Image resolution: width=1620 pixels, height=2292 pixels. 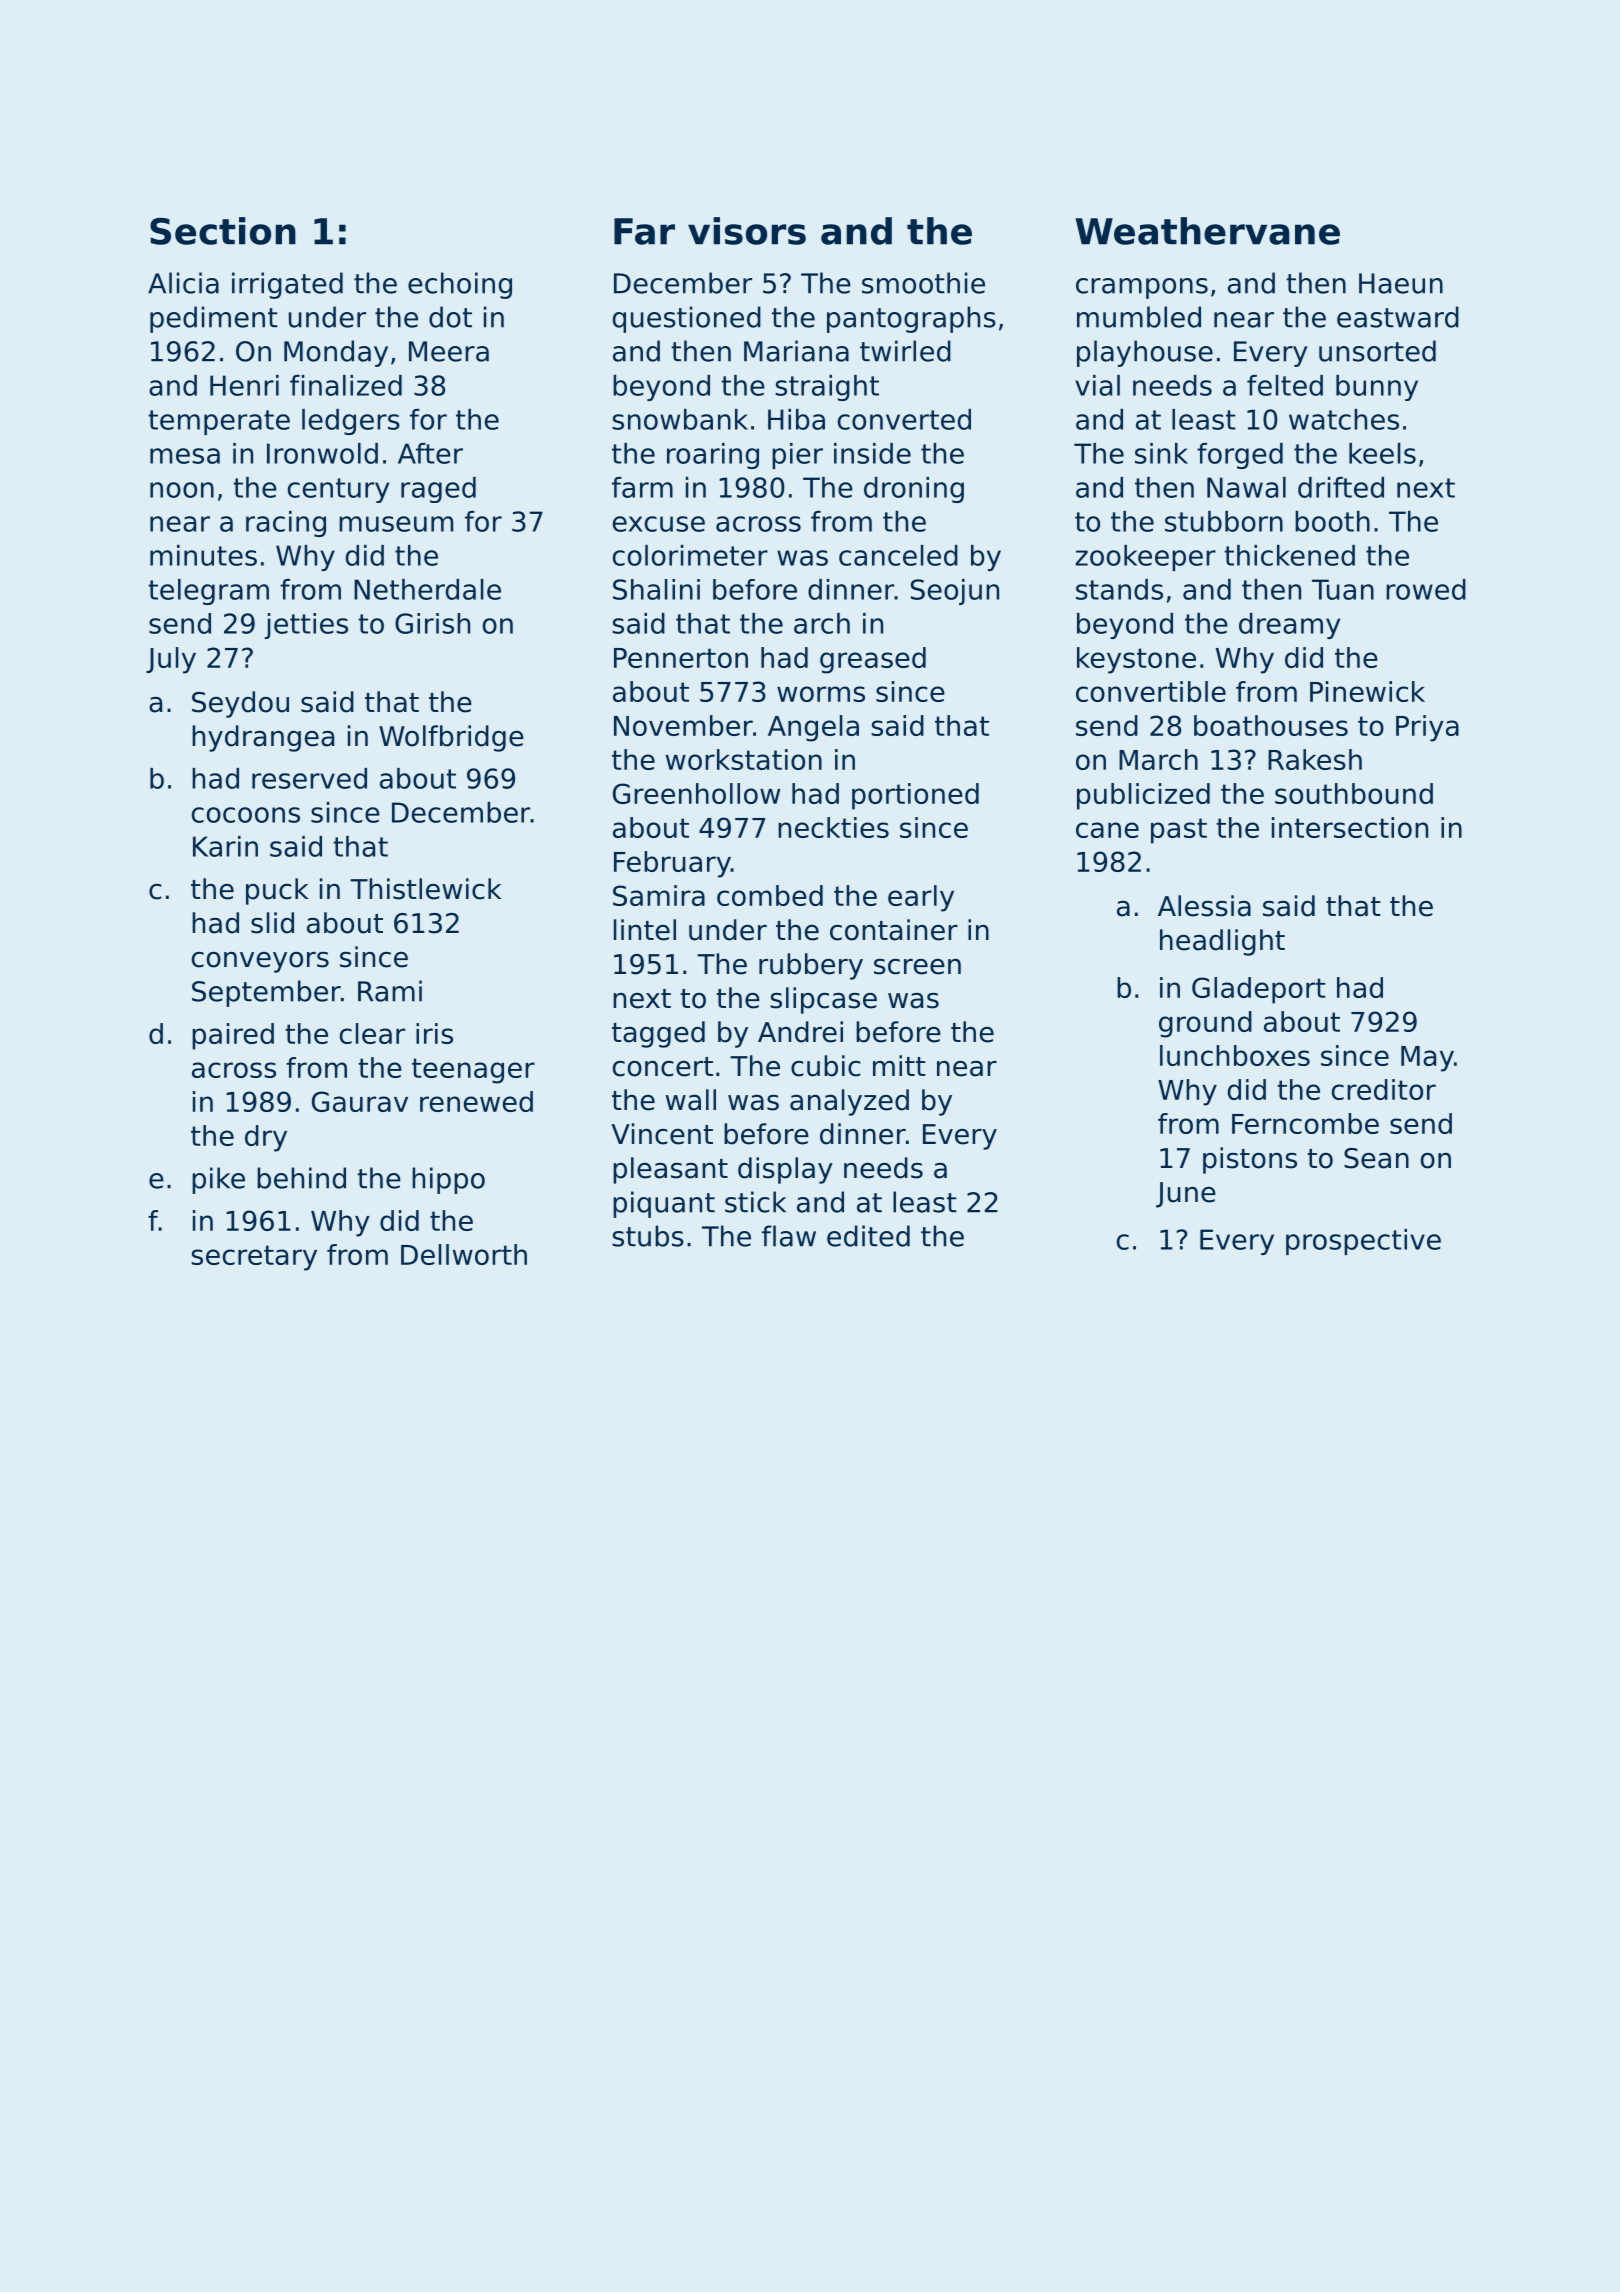 What do you see at coordinates (182, 490) in the screenshot?
I see `noon` at bounding box center [182, 490].
